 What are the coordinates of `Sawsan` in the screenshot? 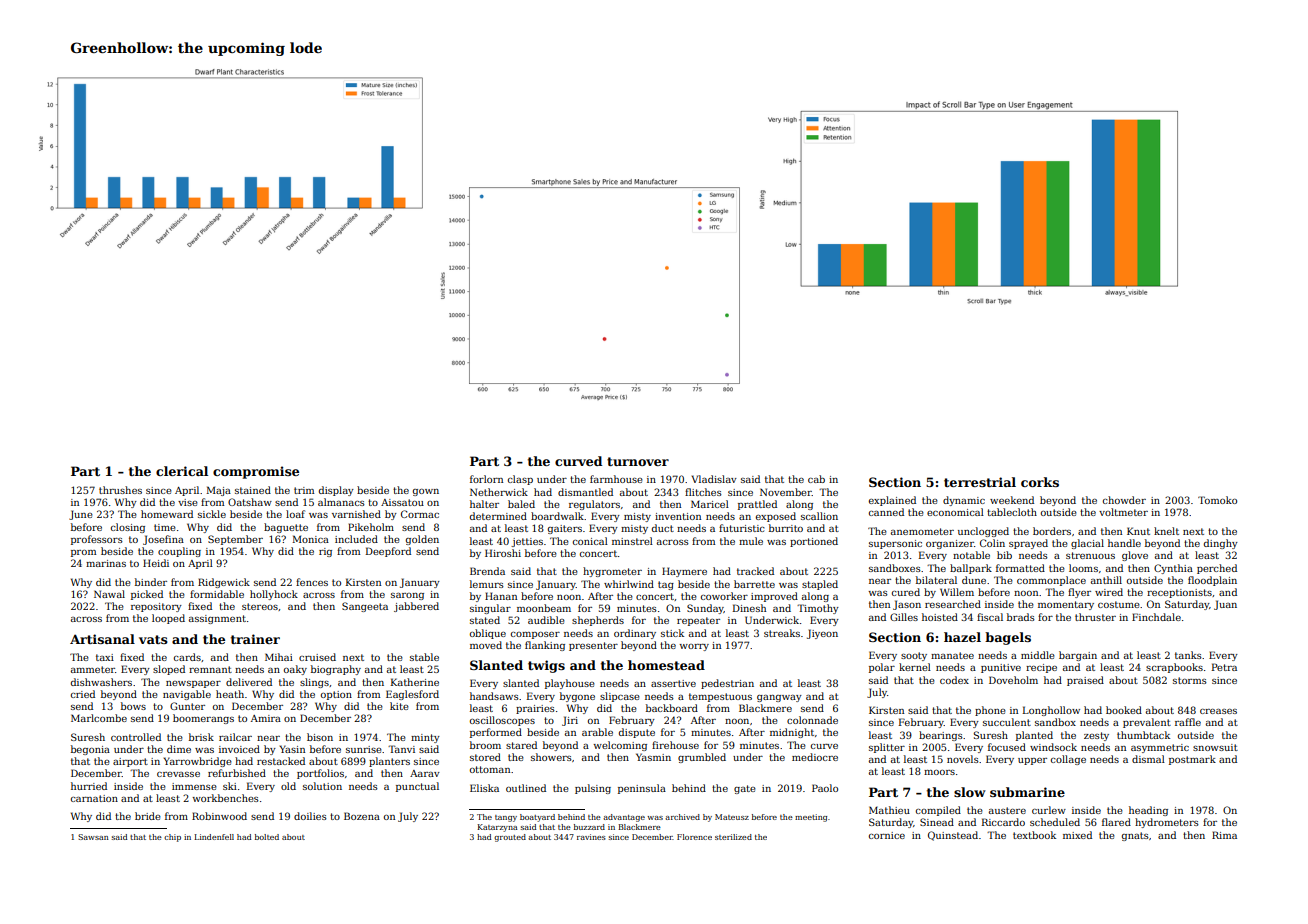 It's located at (93, 837).
